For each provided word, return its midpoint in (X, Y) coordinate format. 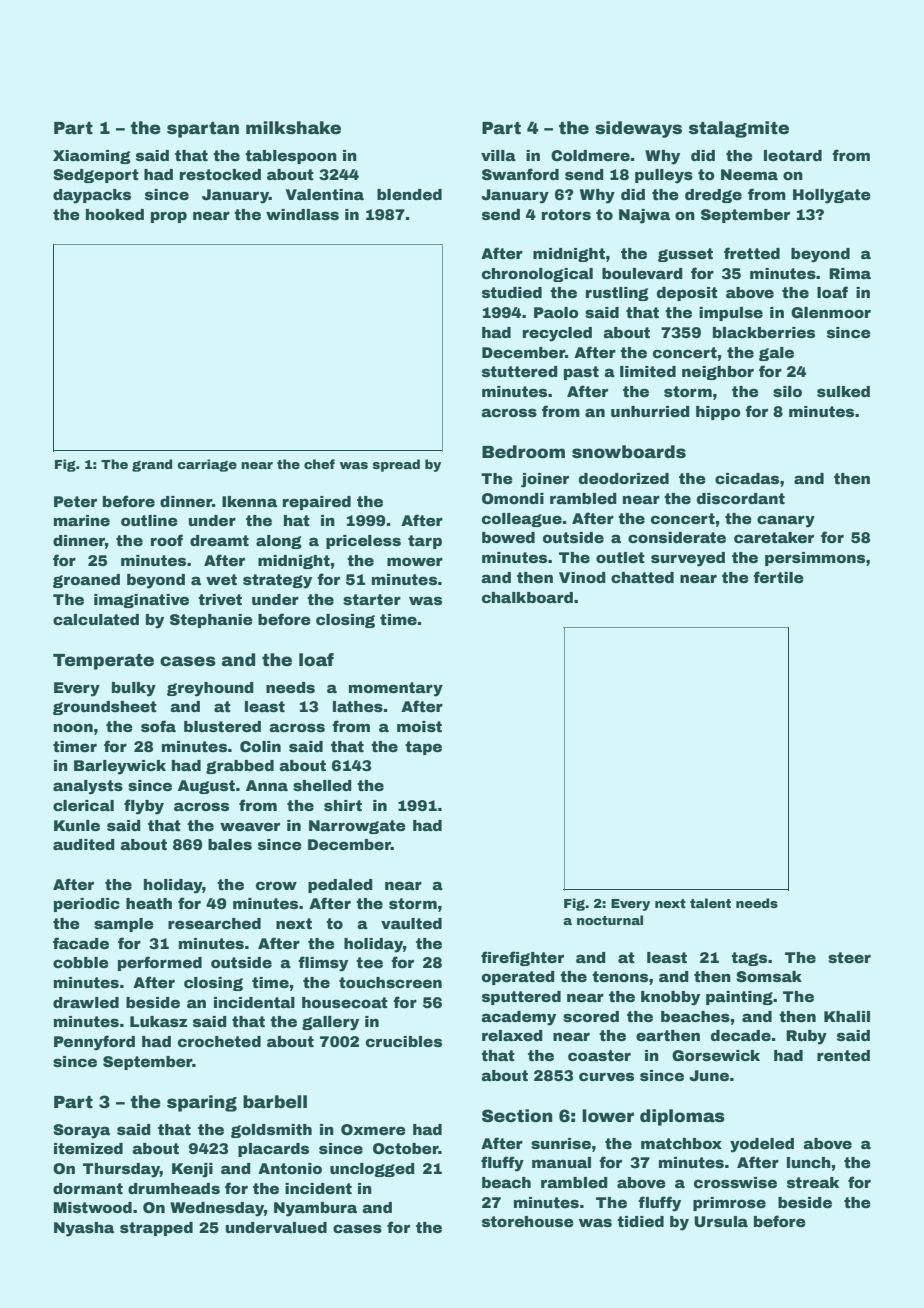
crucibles (404, 1041)
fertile (778, 577)
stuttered (520, 371)
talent (710, 903)
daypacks (92, 196)
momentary (396, 689)
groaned (86, 581)
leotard (793, 155)
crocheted (219, 1041)
